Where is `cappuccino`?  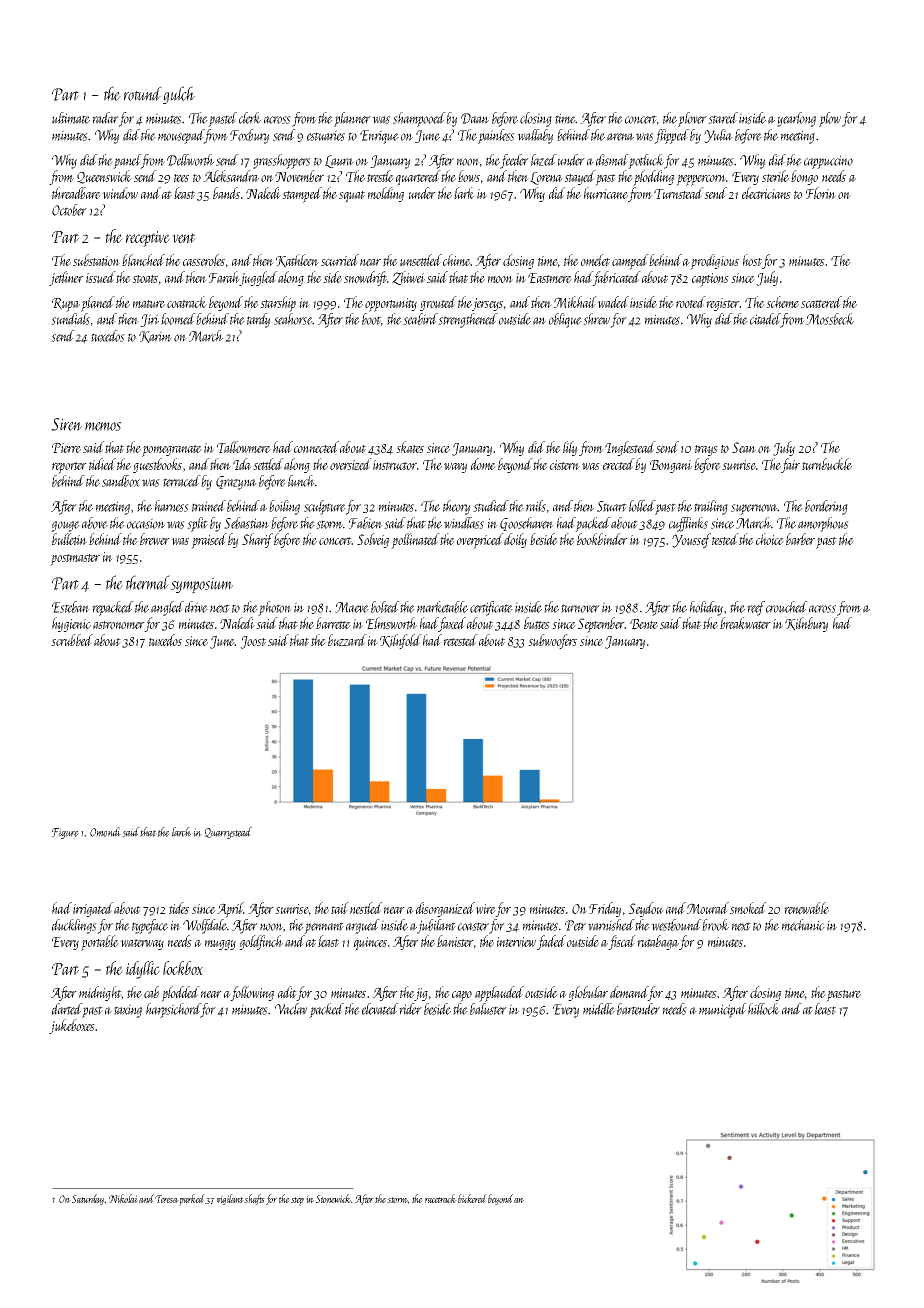 cappuccino is located at coordinates (828, 162).
